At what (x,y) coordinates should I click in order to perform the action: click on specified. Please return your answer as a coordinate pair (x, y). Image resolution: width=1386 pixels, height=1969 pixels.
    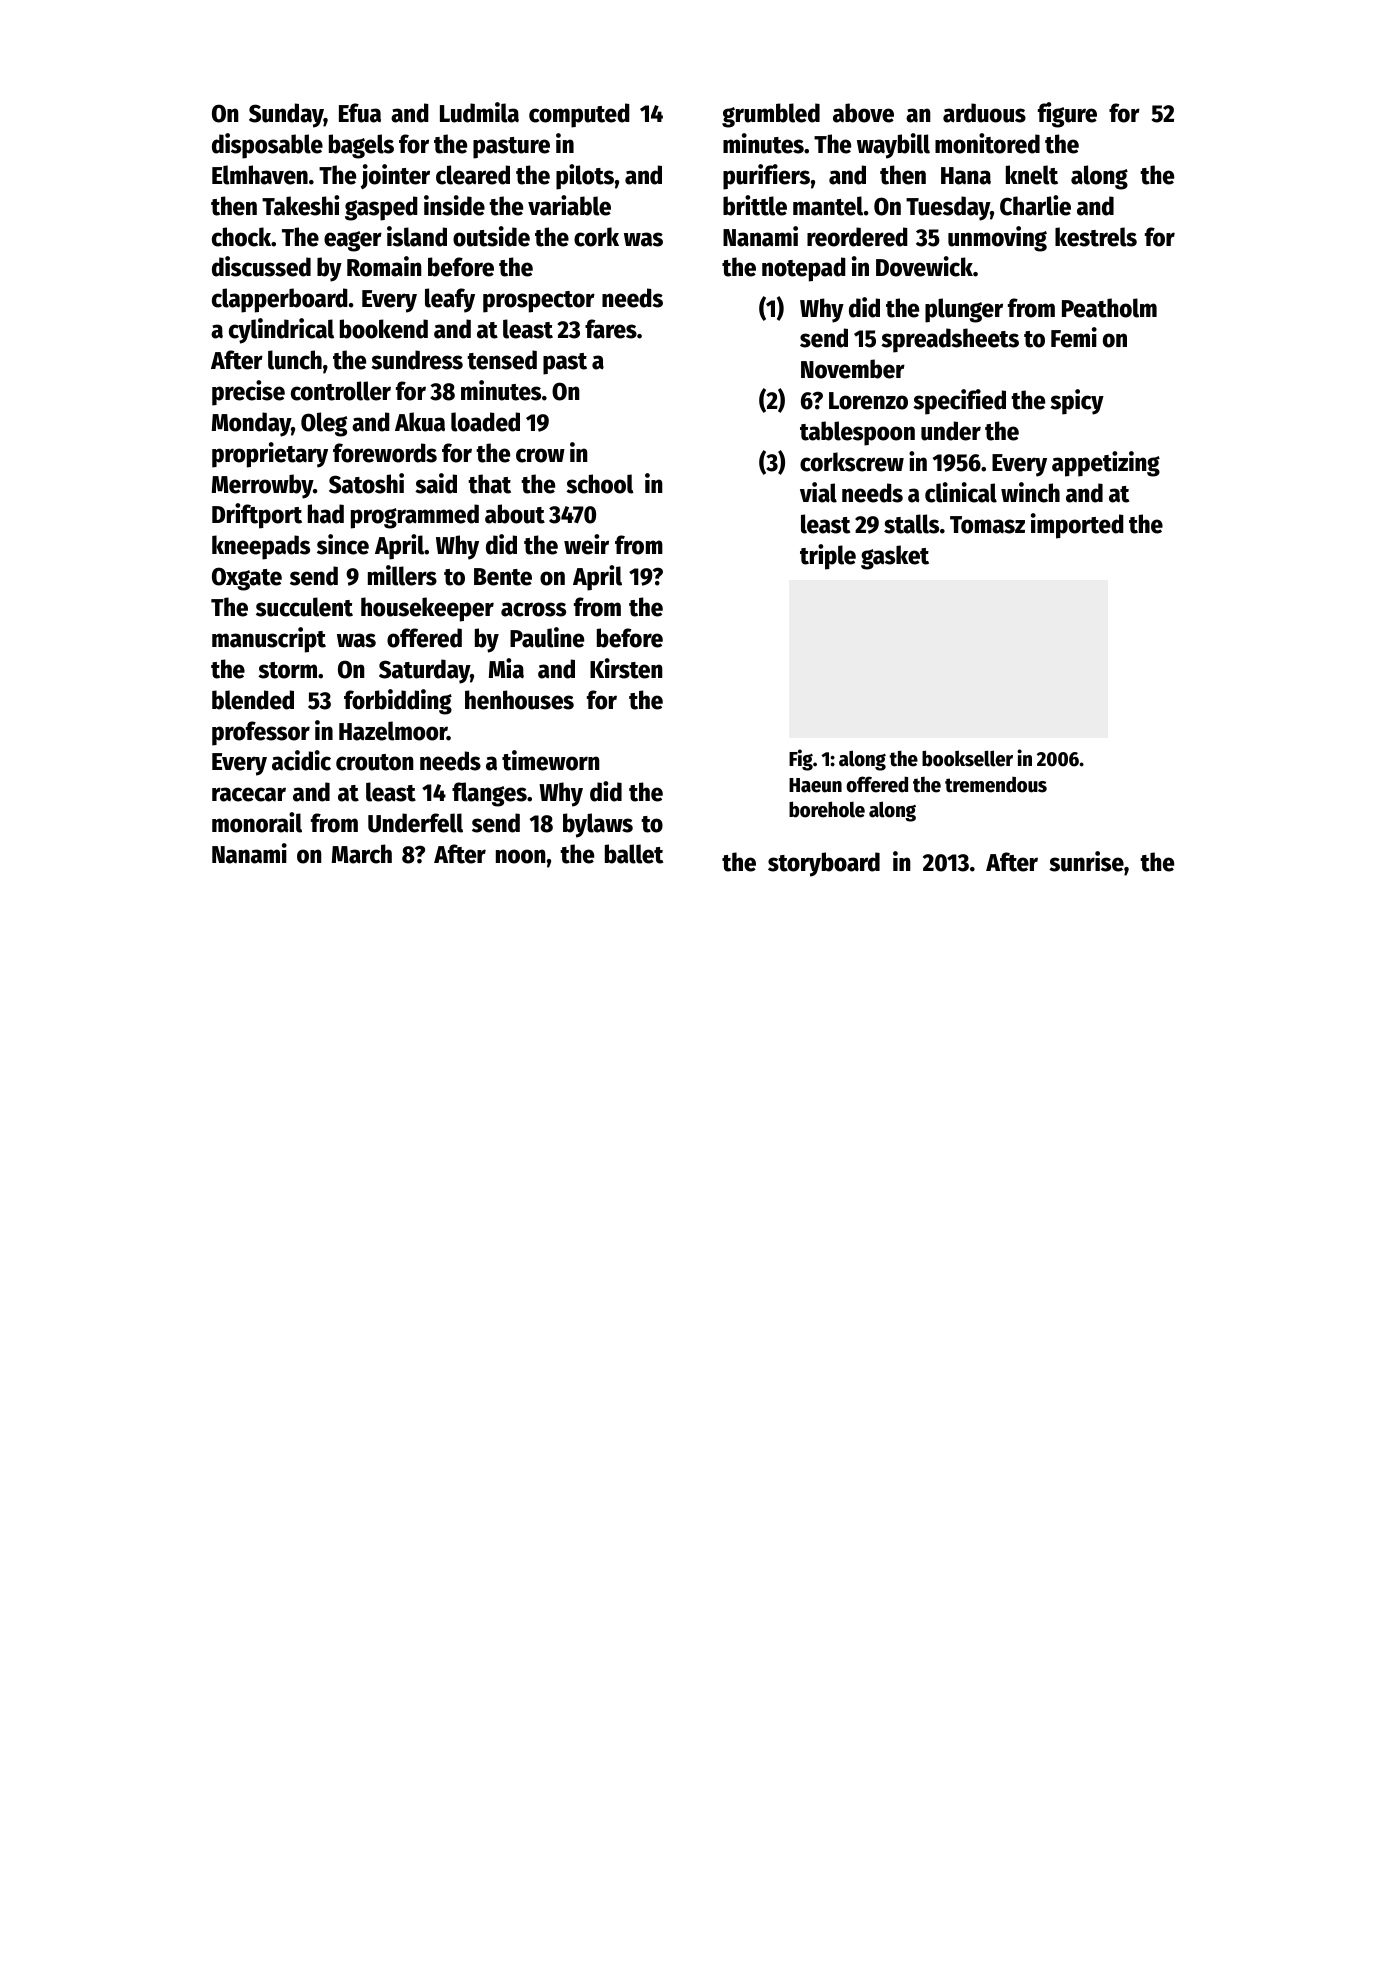
    Looking at the image, I should click on (959, 402).
